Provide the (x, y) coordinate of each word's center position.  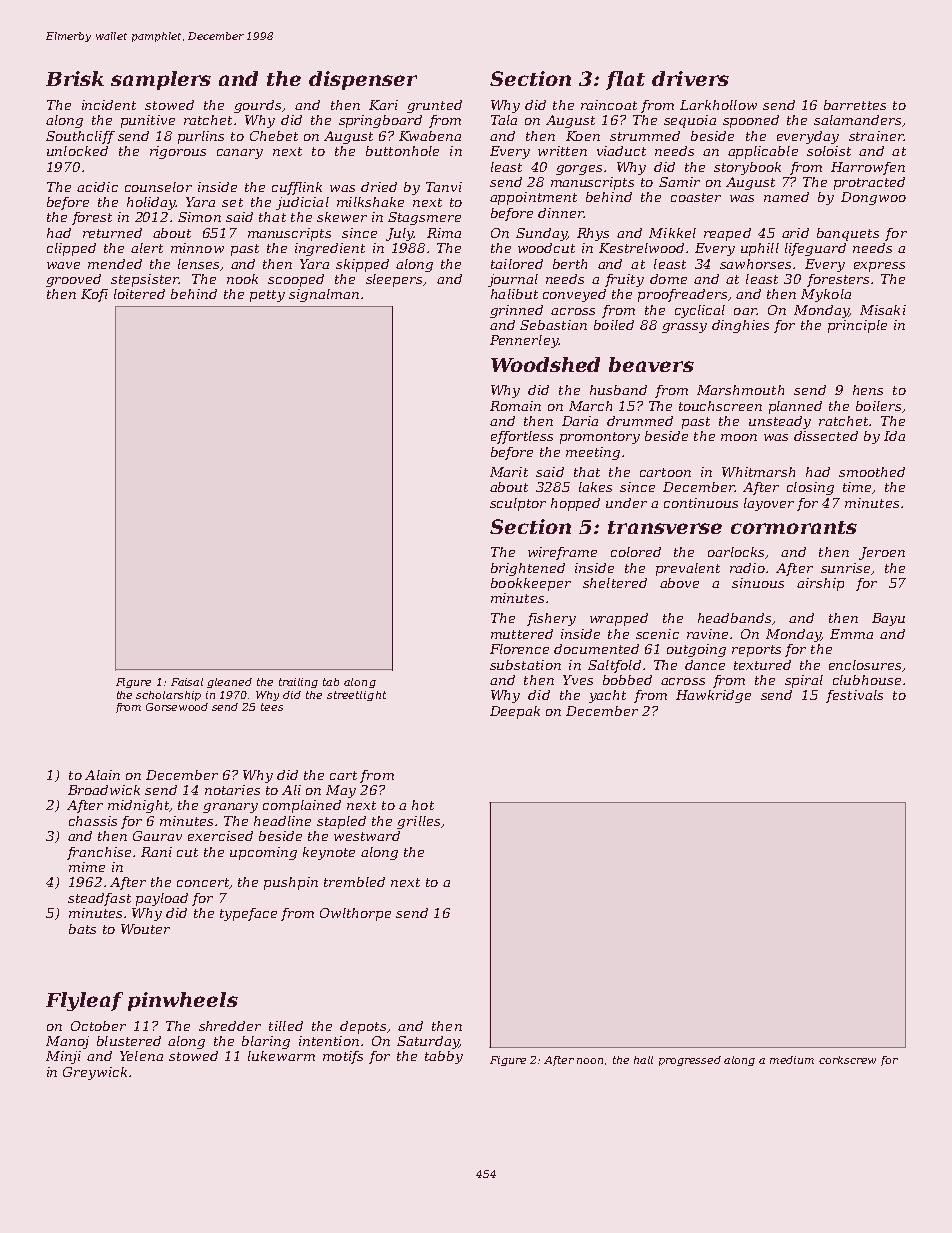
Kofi (94, 295)
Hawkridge (713, 696)
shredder (230, 1026)
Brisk (75, 78)
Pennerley (524, 341)
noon (590, 1061)
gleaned (229, 683)
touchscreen (720, 406)
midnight (138, 806)
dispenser (363, 80)
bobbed (627, 680)
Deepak (515, 712)
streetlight (356, 696)
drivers (690, 78)
